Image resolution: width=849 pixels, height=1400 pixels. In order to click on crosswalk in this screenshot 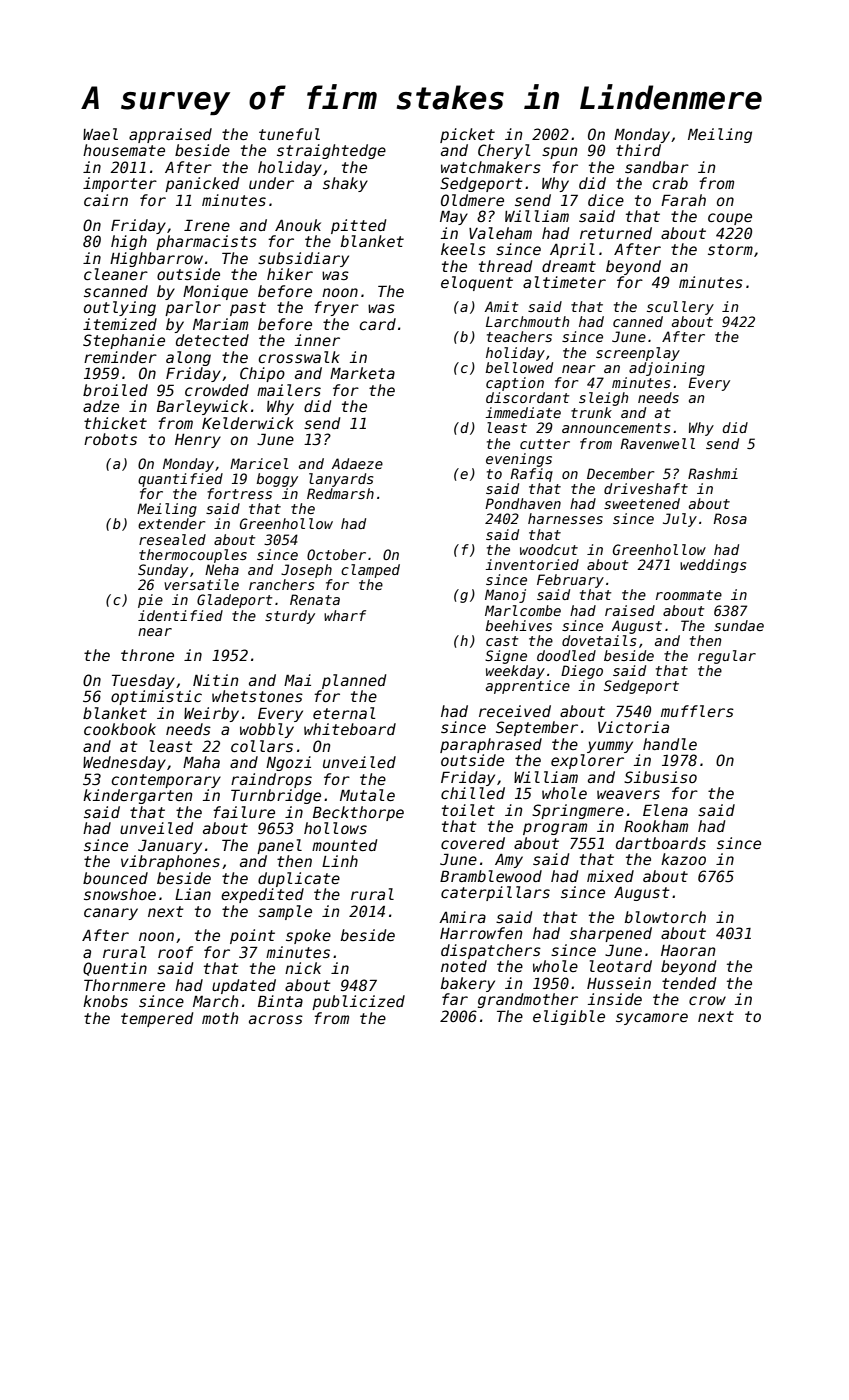, I will do `click(299, 357)`.
